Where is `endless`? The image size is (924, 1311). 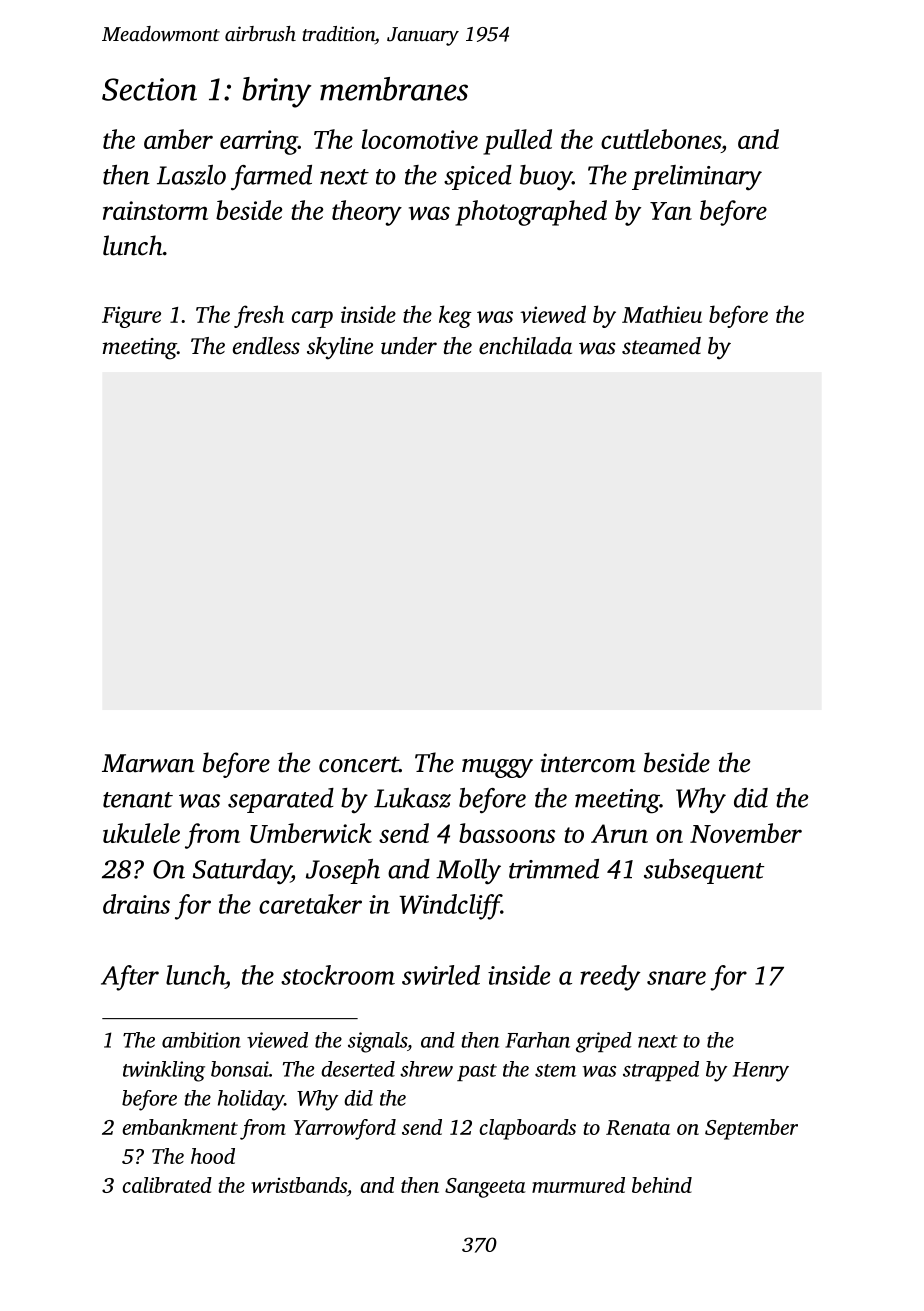
endless is located at coordinates (266, 346).
